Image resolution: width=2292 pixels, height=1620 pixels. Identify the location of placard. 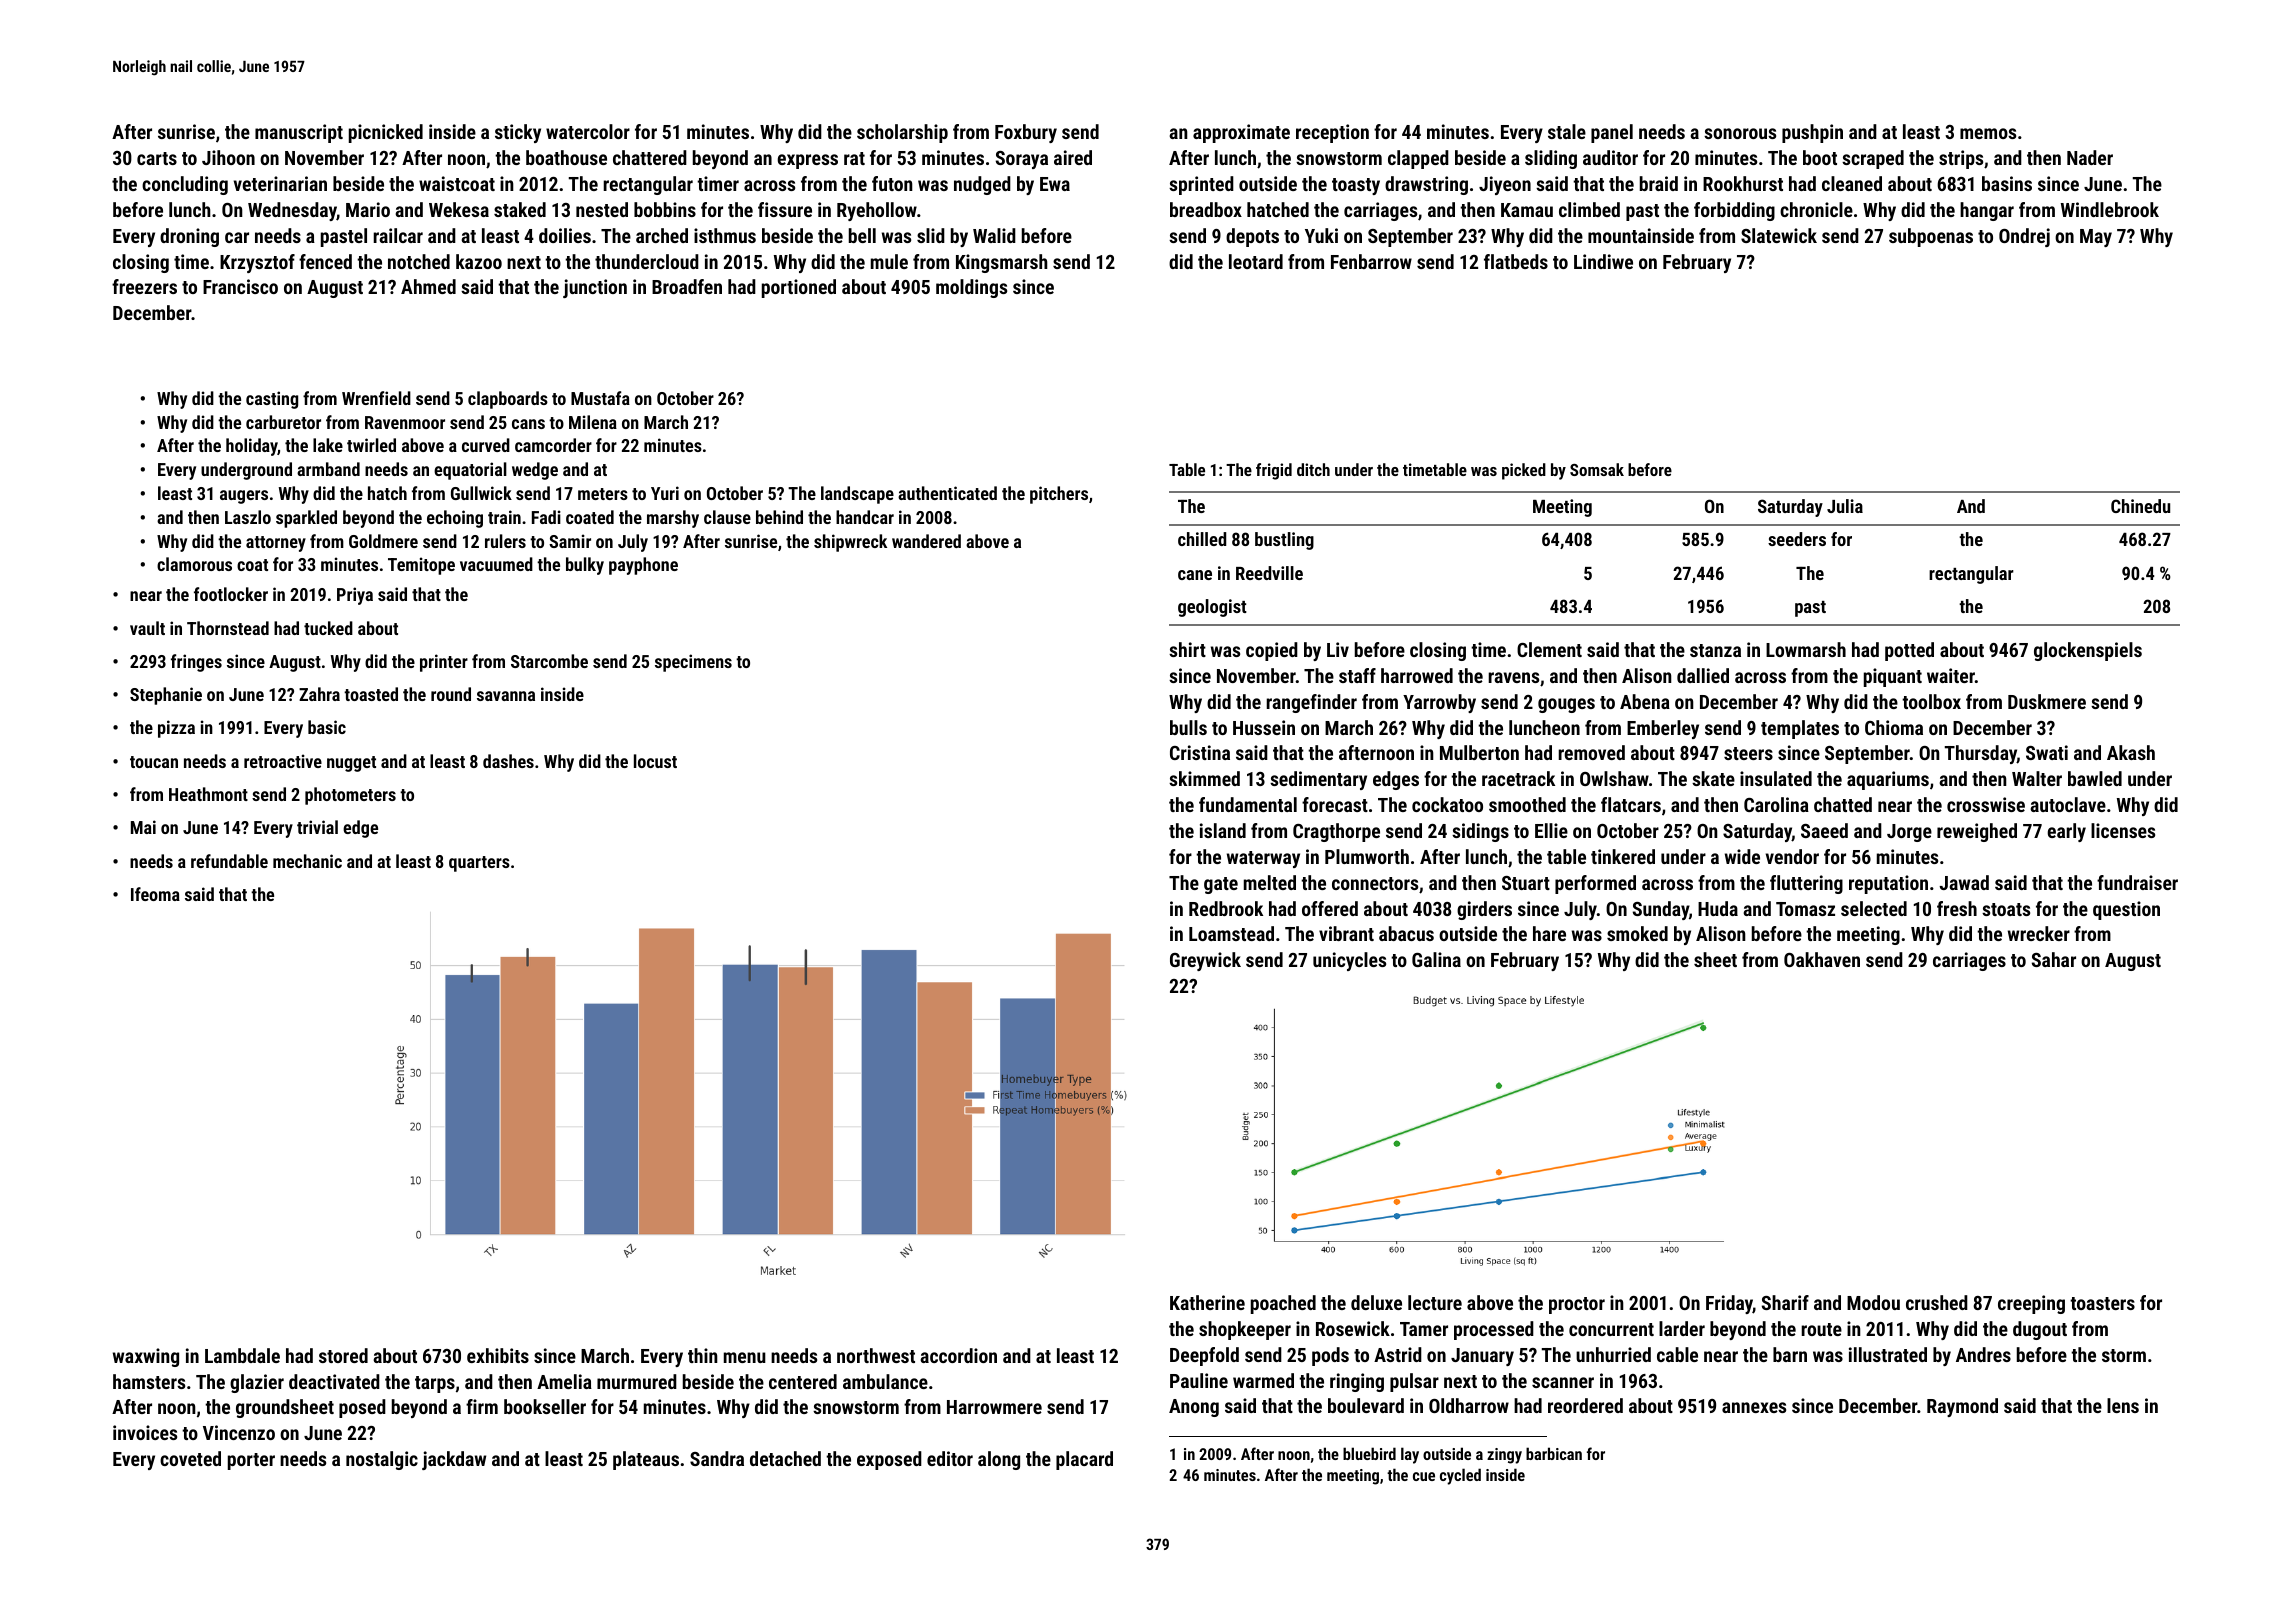
(1084, 1460).
